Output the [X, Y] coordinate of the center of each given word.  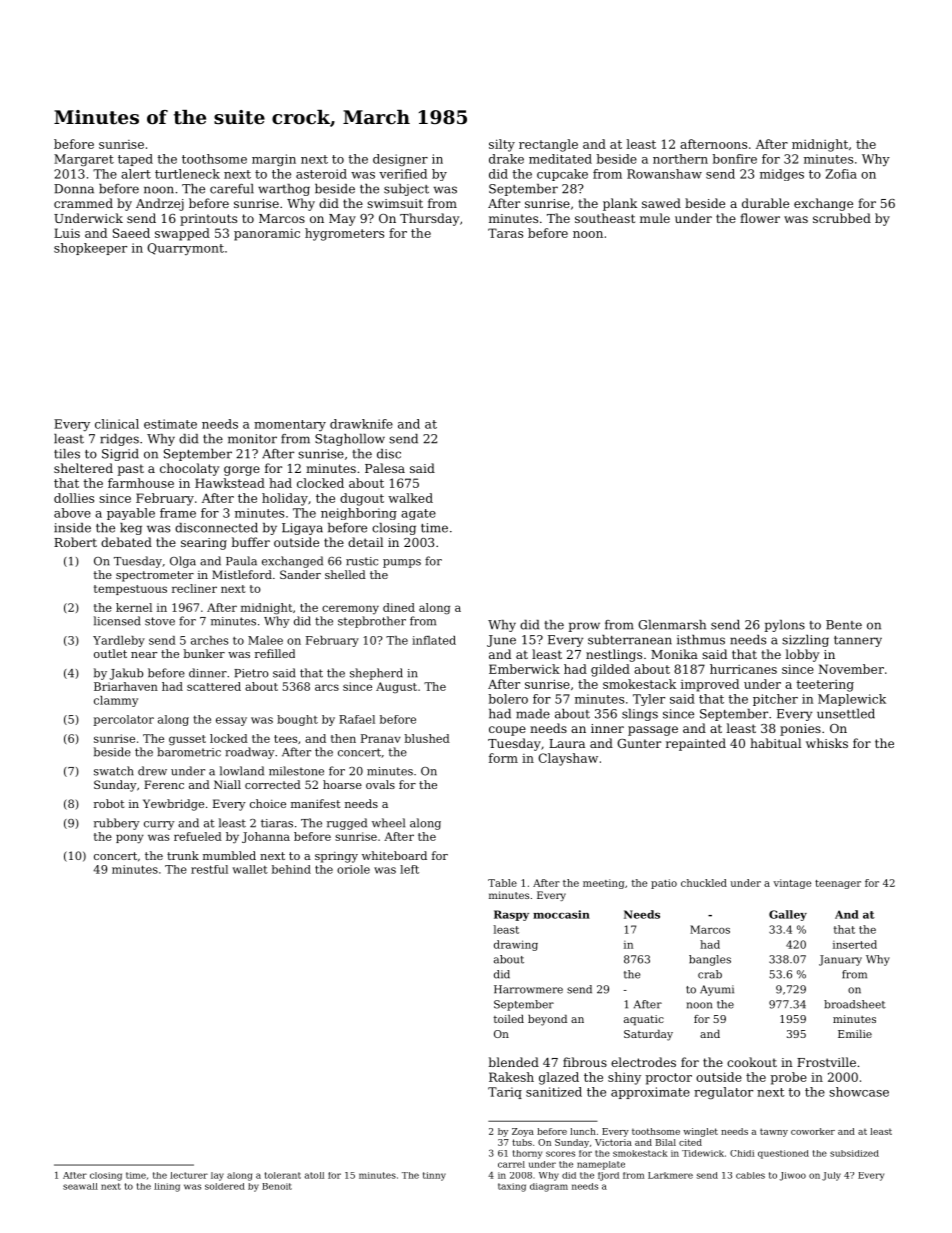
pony [130, 839]
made [533, 714]
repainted [696, 744]
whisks [827, 743]
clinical [117, 424]
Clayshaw [568, 759]
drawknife [361, 424]
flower [760, 218]
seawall [80, 1186]
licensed [117, 621]
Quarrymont [185, 249]
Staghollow [350, 440]
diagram [549, 1187]
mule [655, 218]
